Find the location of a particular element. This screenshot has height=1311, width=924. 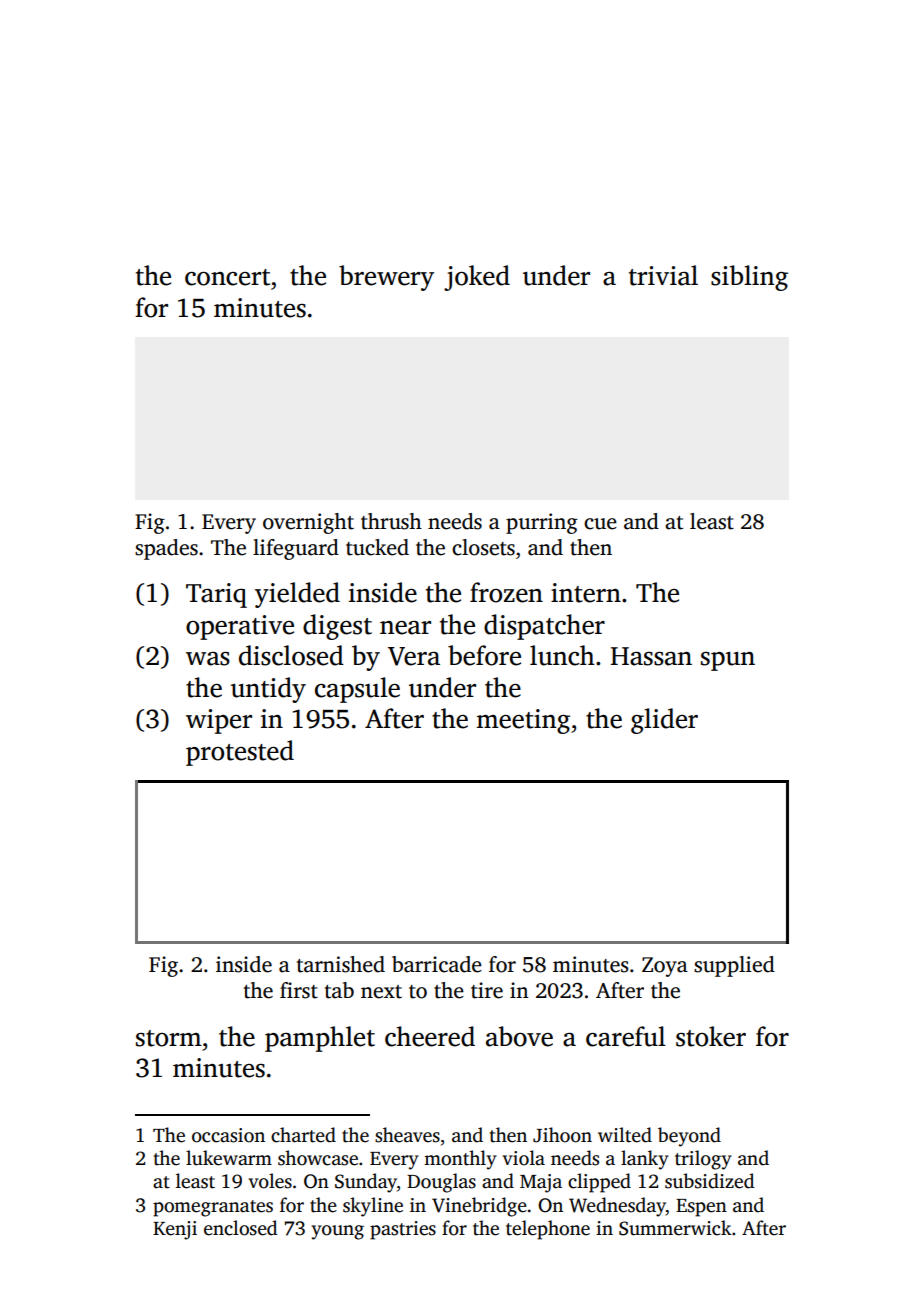

tire is located at coordinates (487, 990).
